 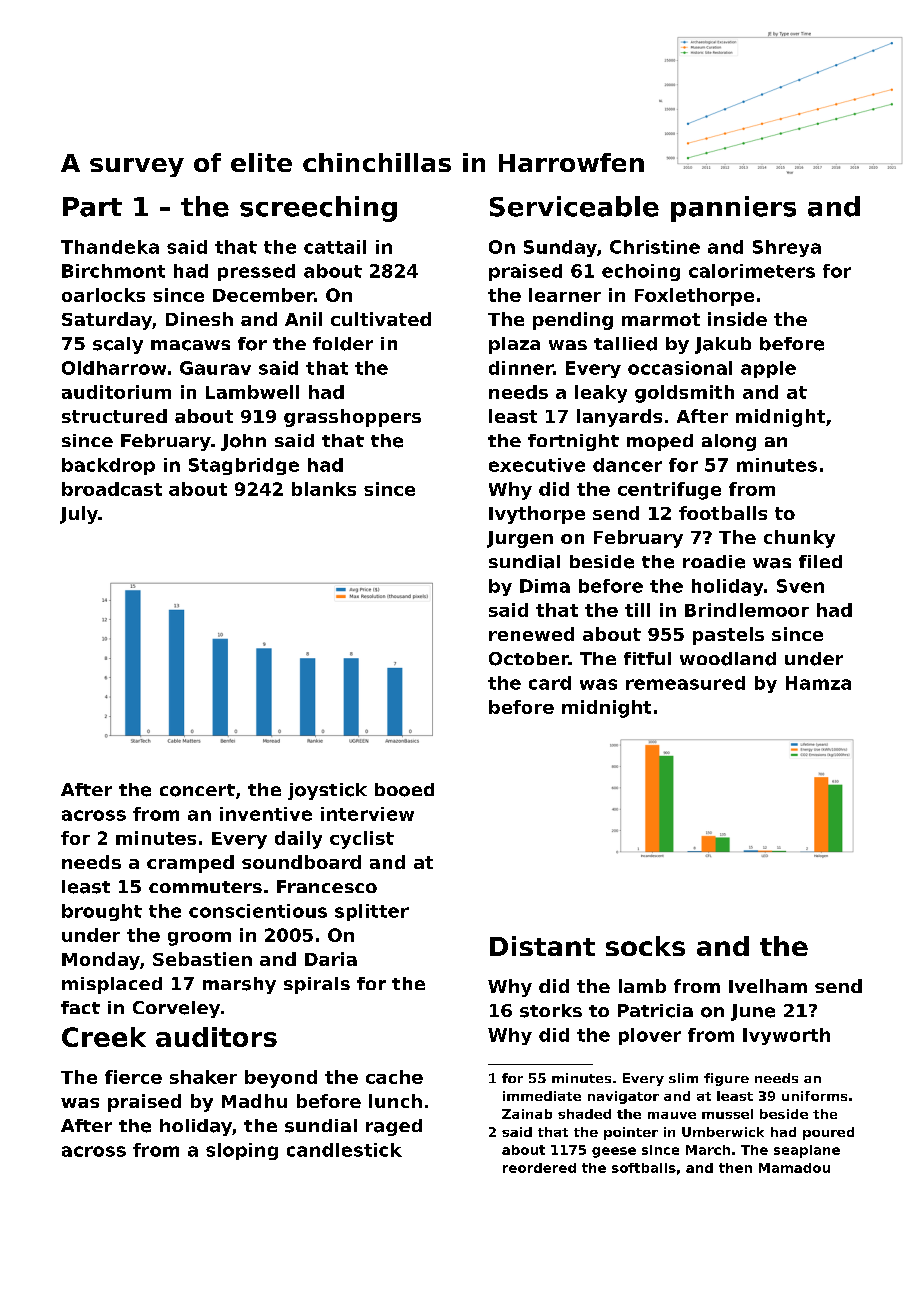 I want to click on fierce, so click(x=133, y=1077).
